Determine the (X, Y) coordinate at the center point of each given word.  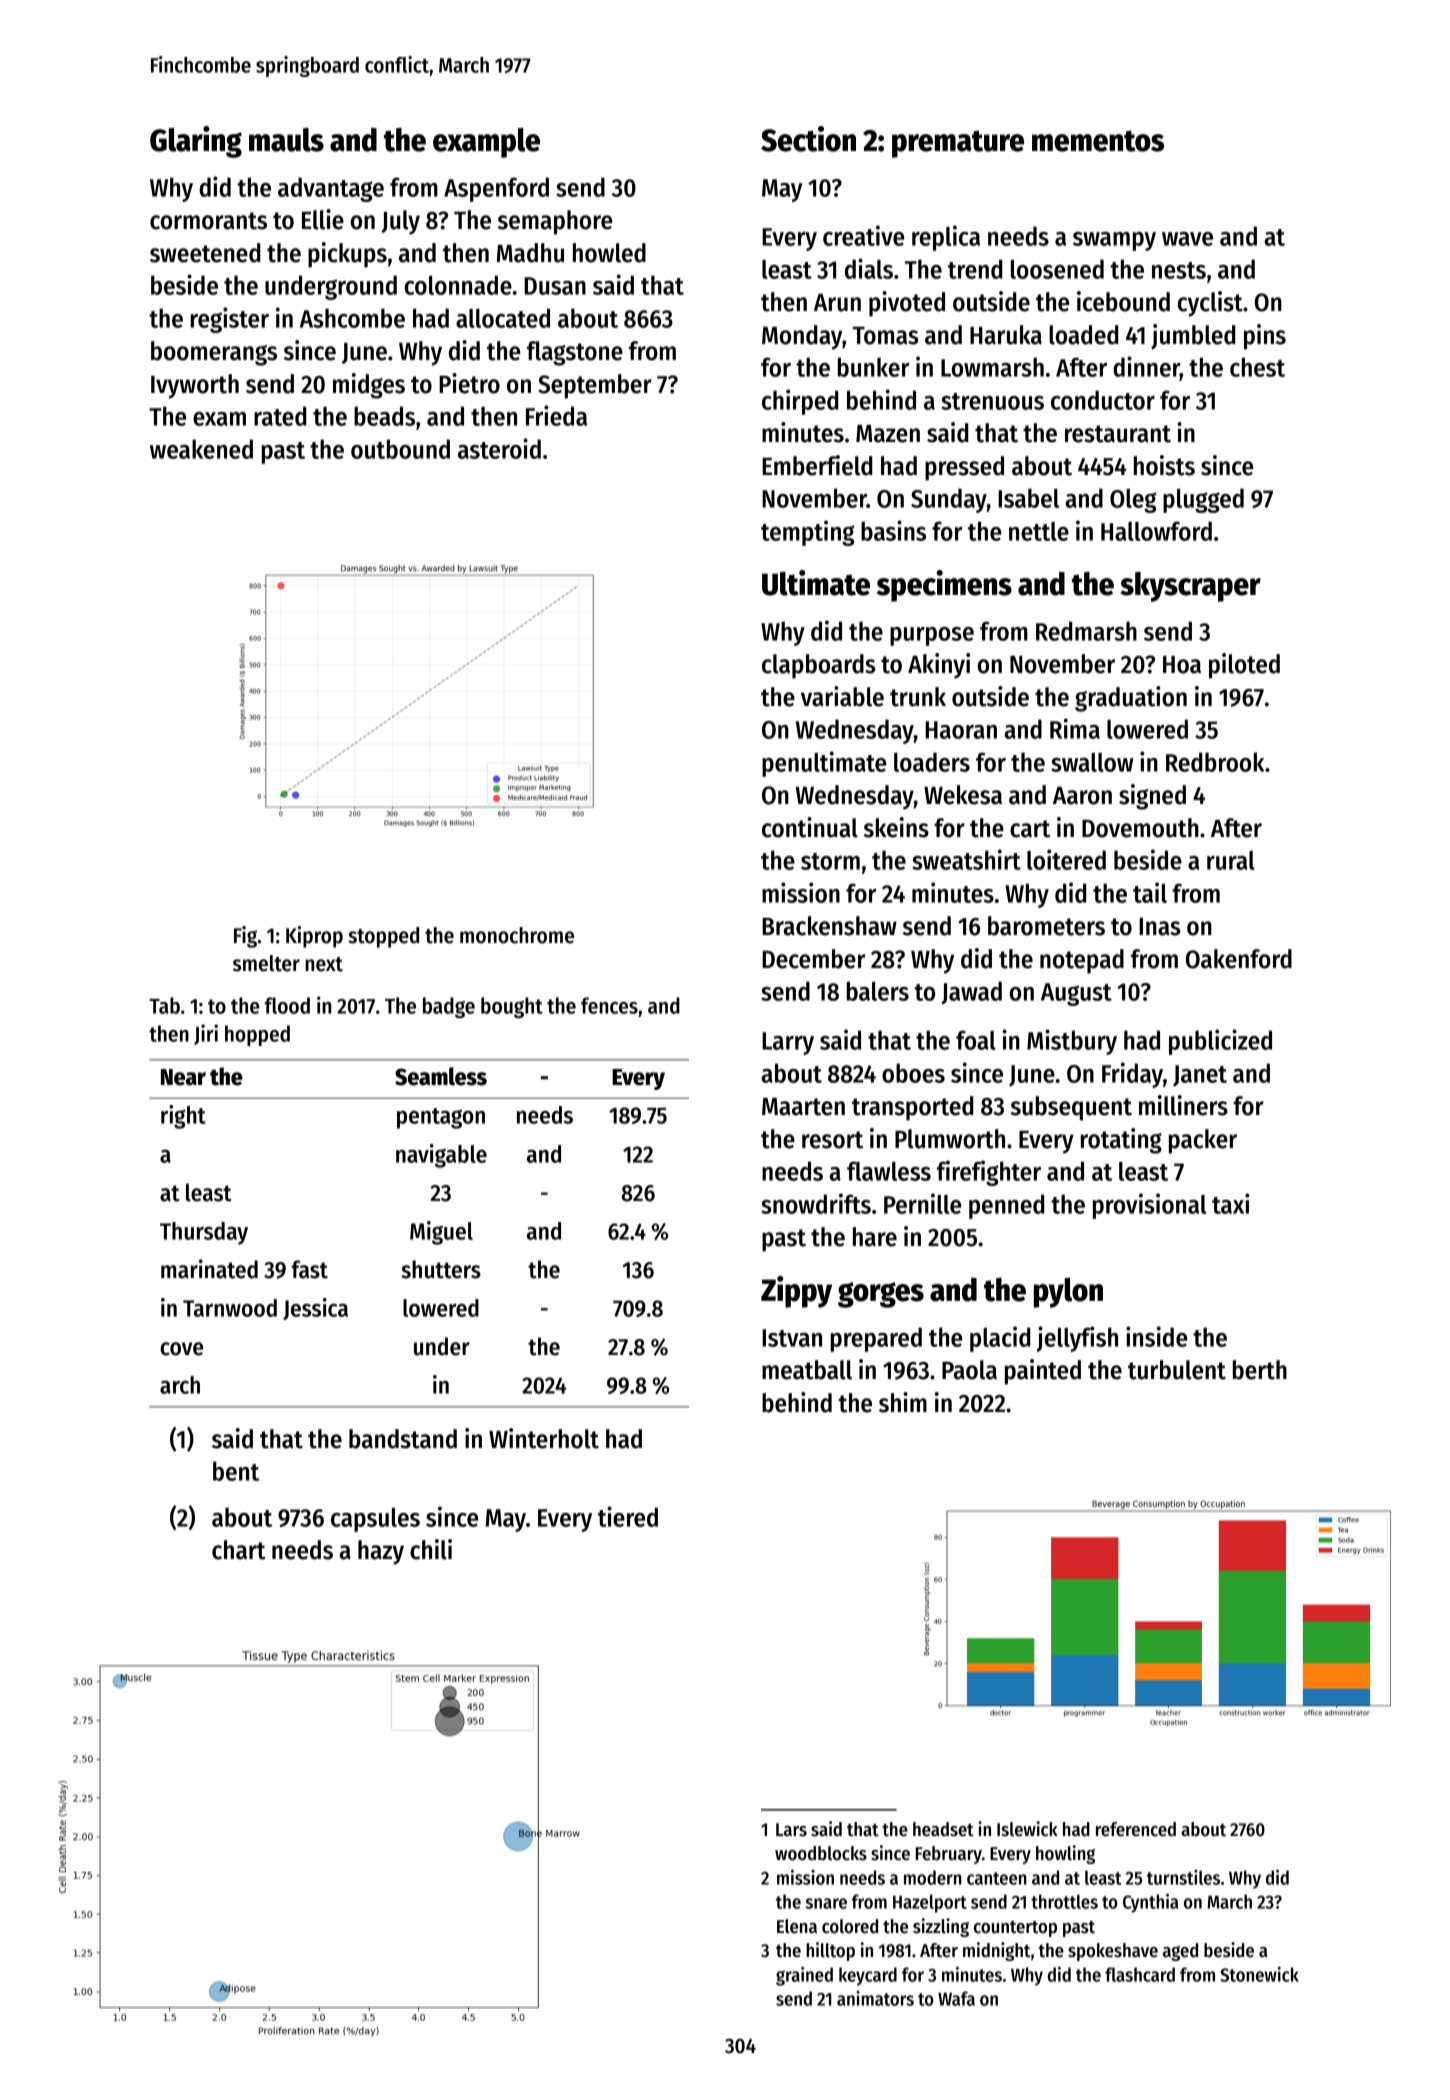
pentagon (441, 1118)
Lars (791, 1830)
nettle (1039, 531)
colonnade (458, 285)
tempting (808, 533)
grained (804, 1976)
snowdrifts (816, 1203)
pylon (1068, 1292)
